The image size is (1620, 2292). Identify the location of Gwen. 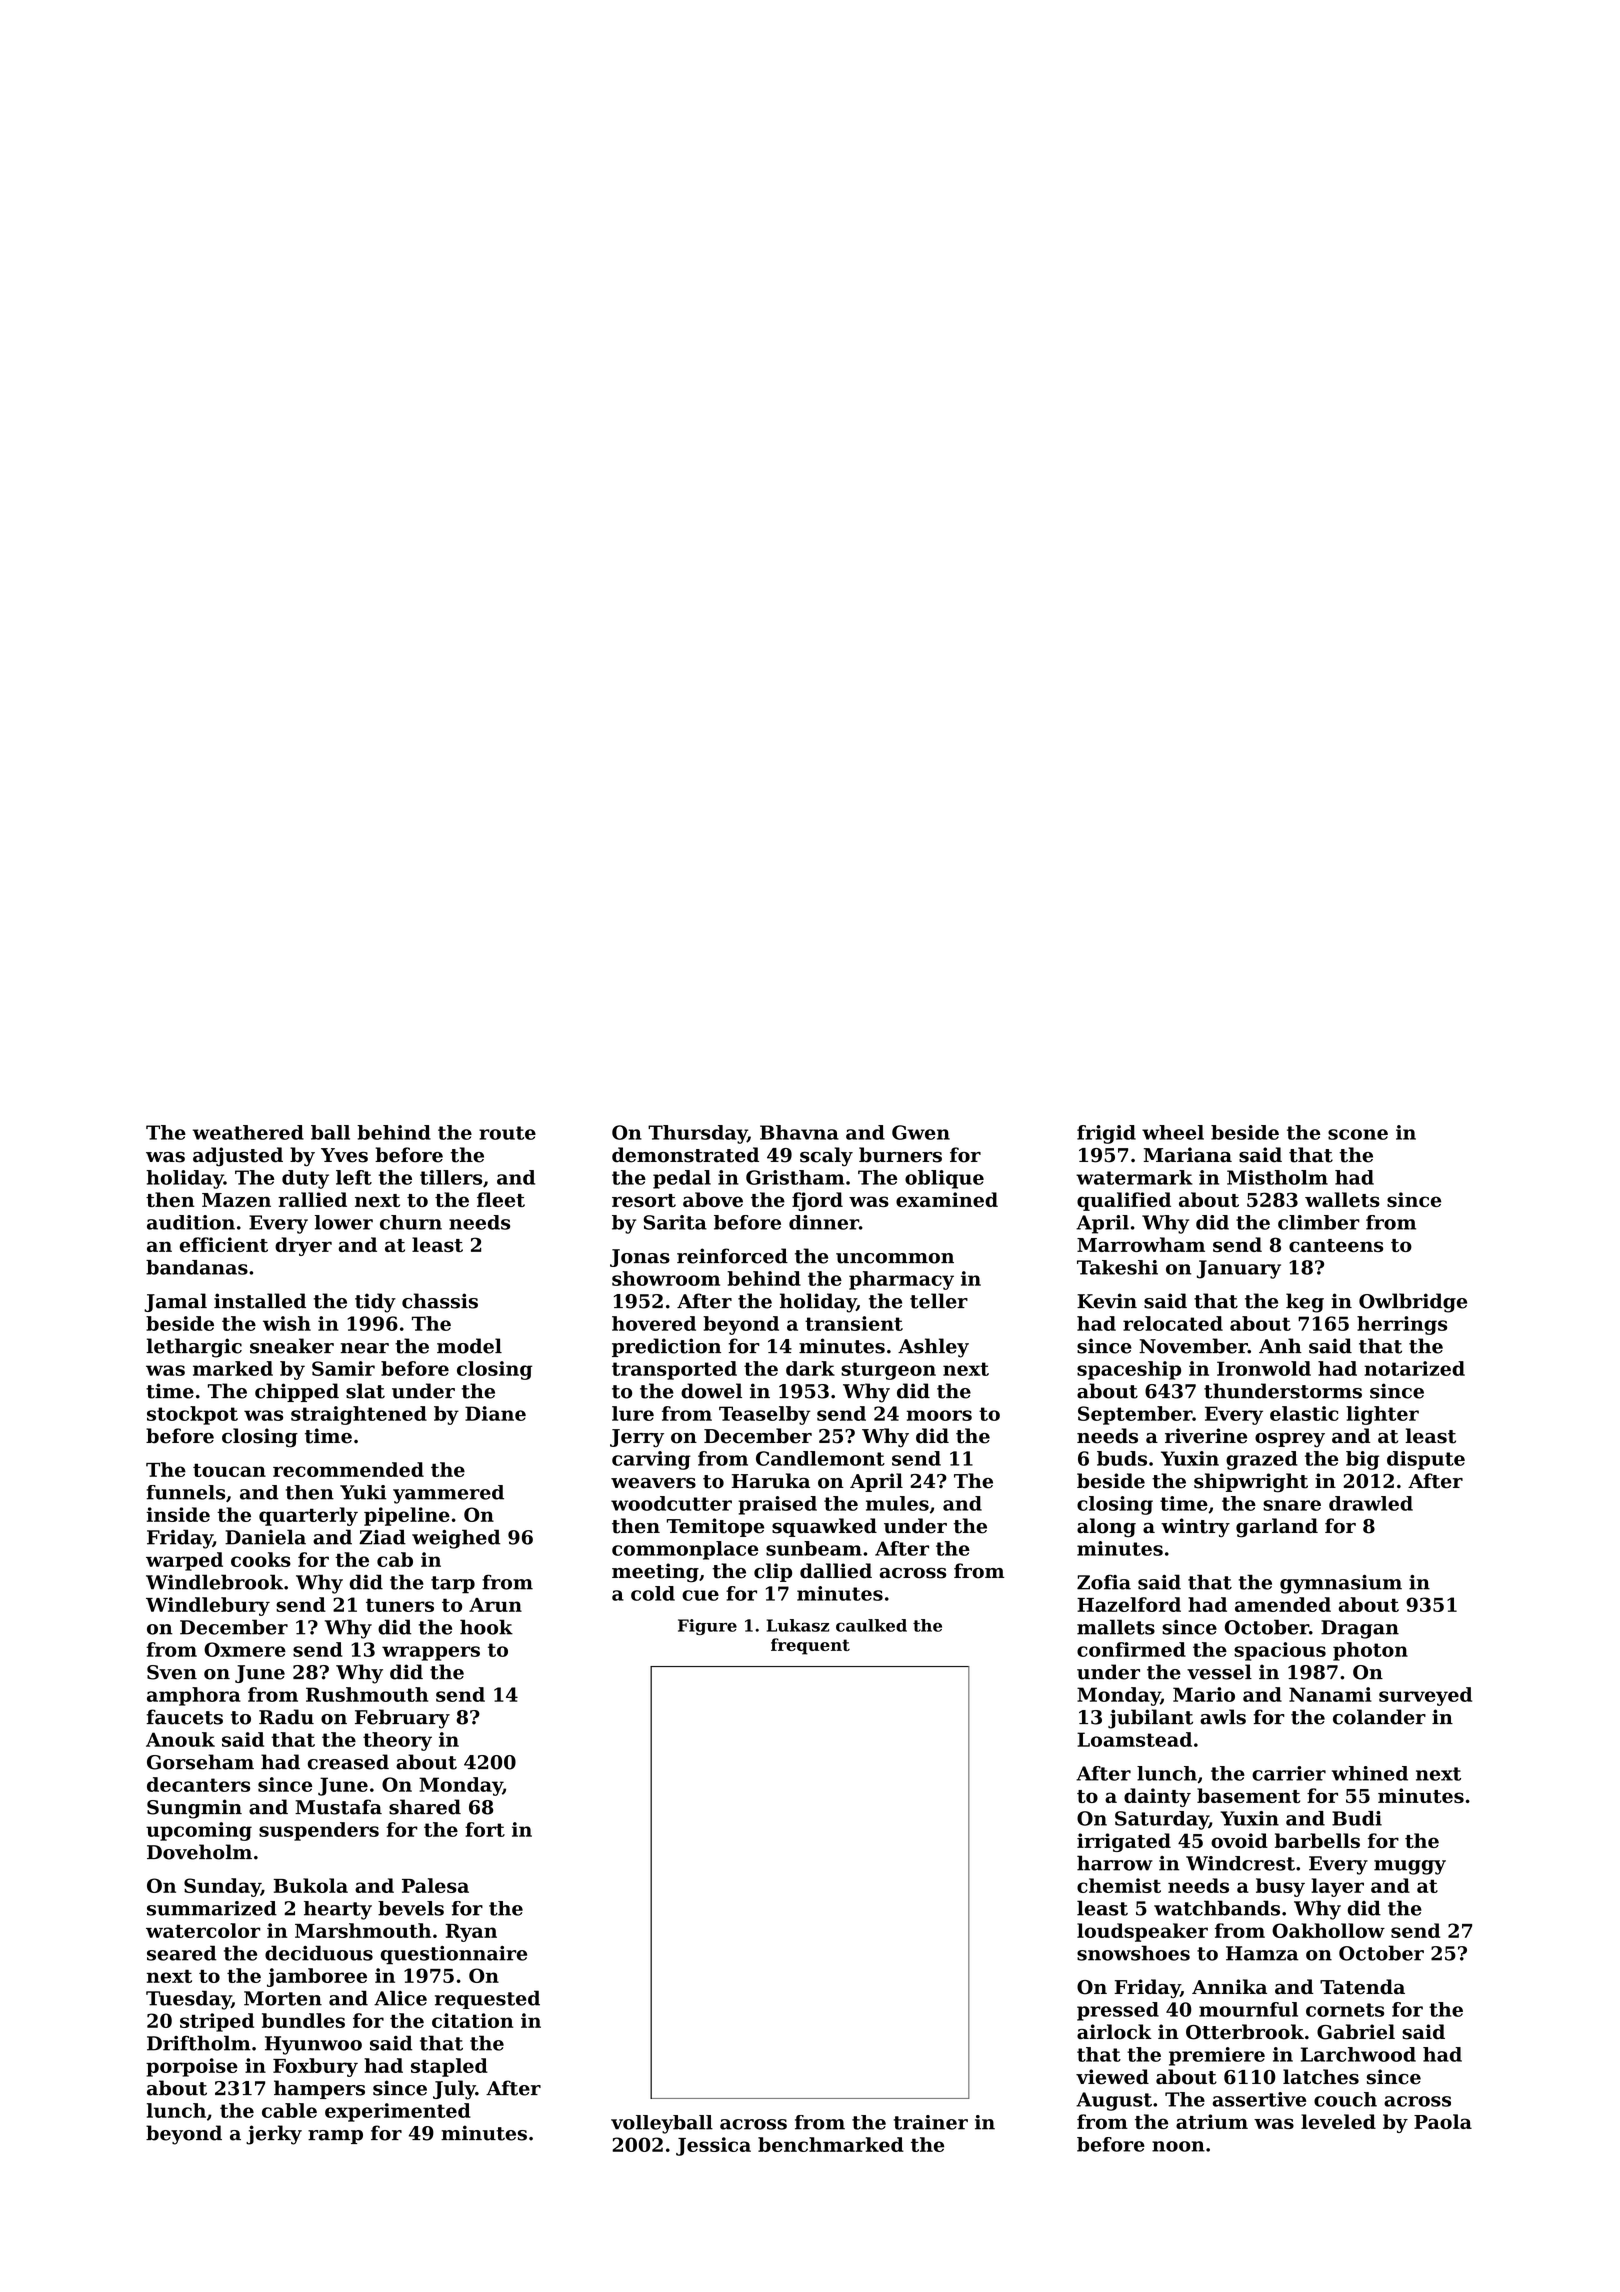
(921, 1132).
